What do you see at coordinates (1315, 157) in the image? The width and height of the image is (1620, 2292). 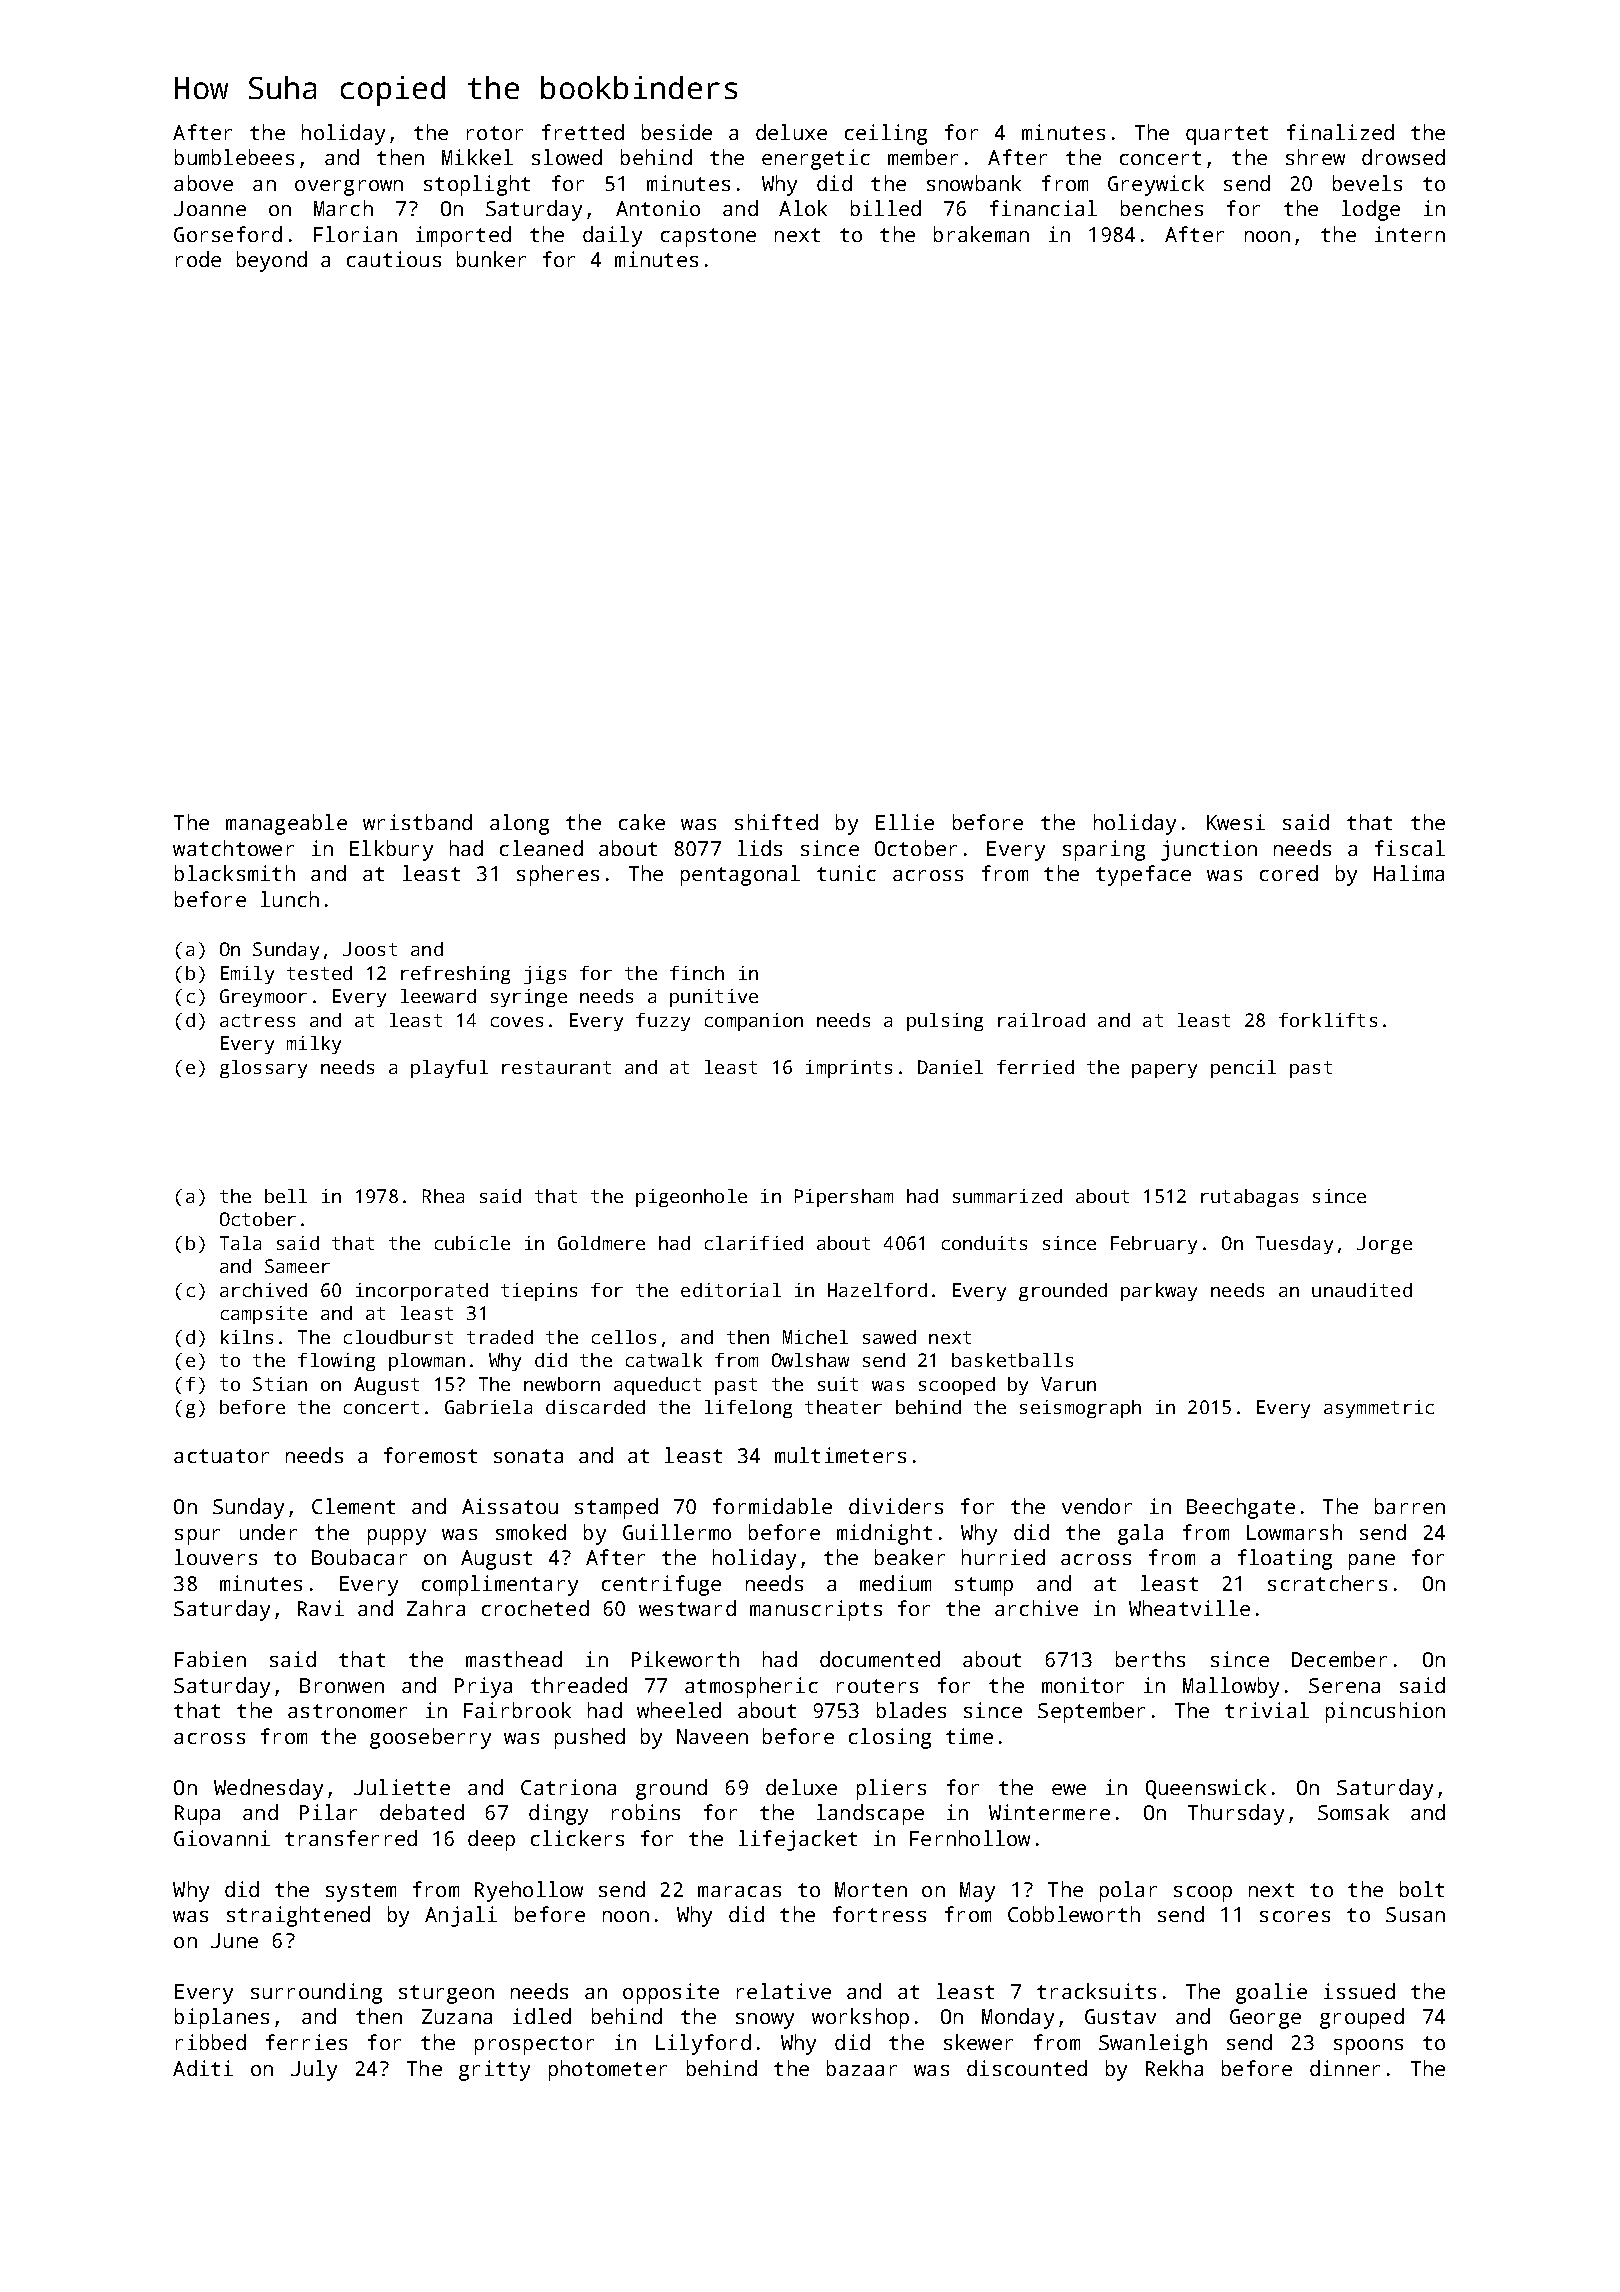 I see `shrew` at bounding box center [1315, 157].
